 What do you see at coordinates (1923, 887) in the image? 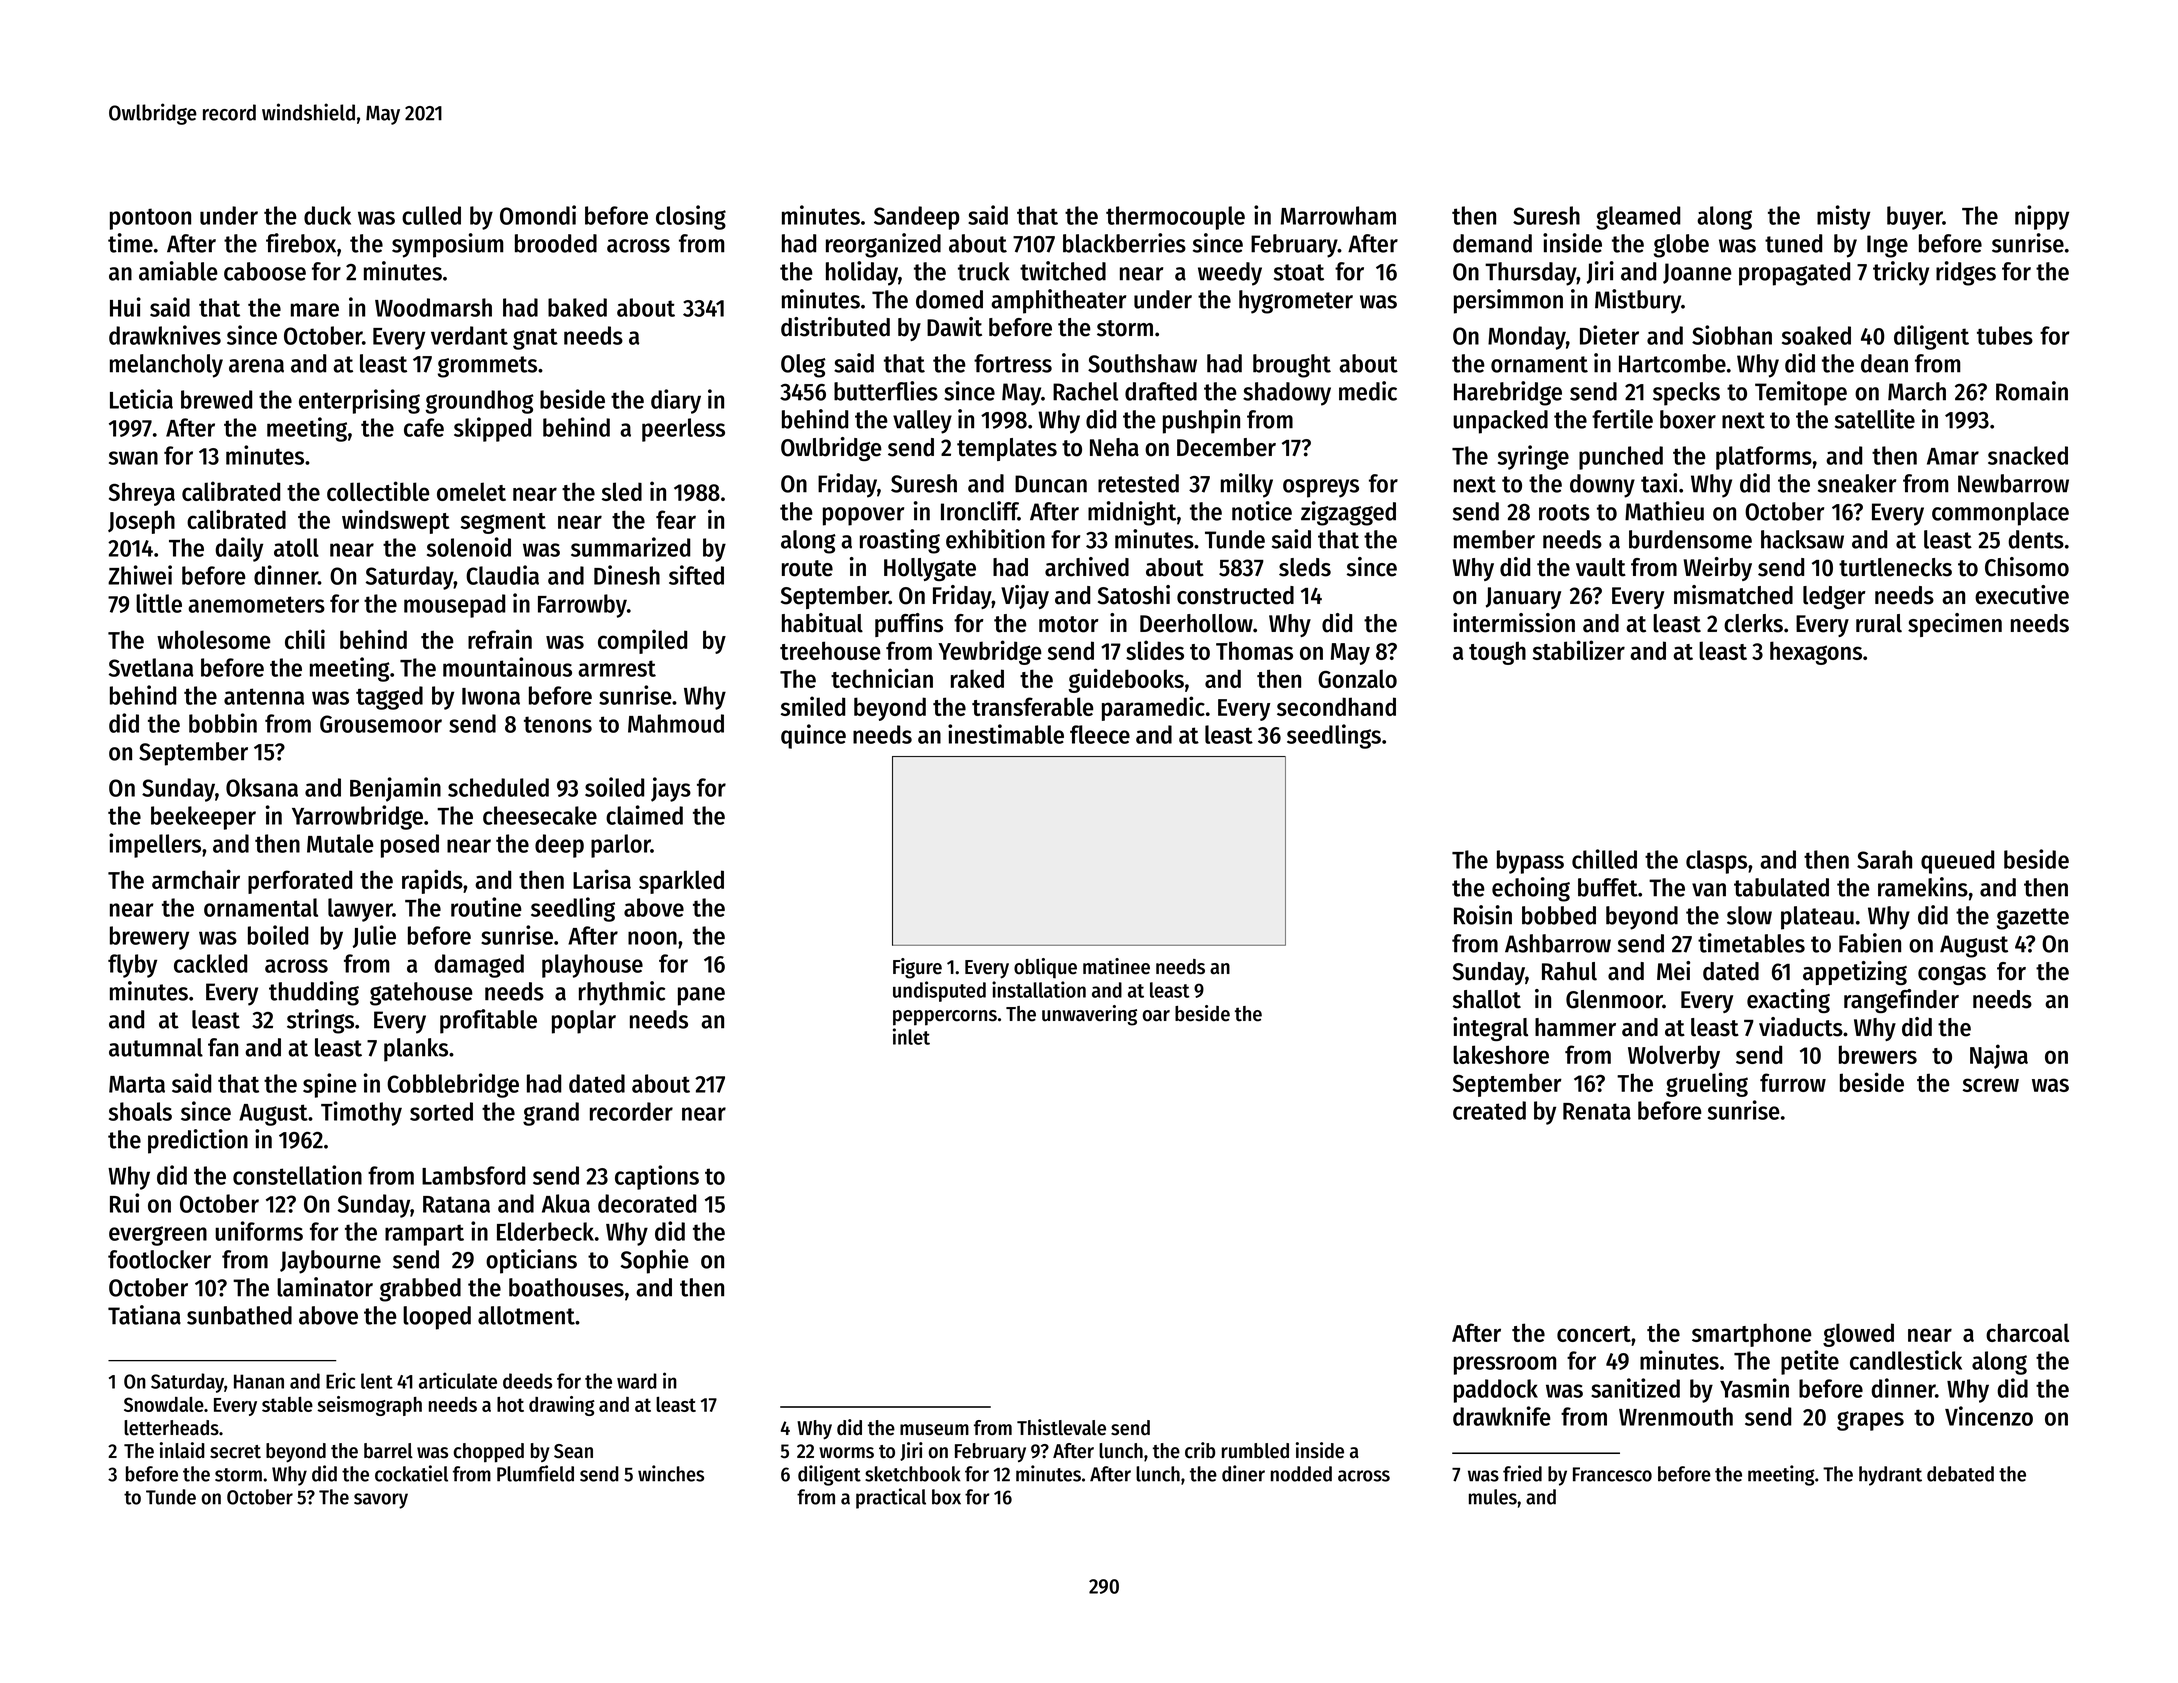
I see `ramekins` at bounding box center [1923, 887].
